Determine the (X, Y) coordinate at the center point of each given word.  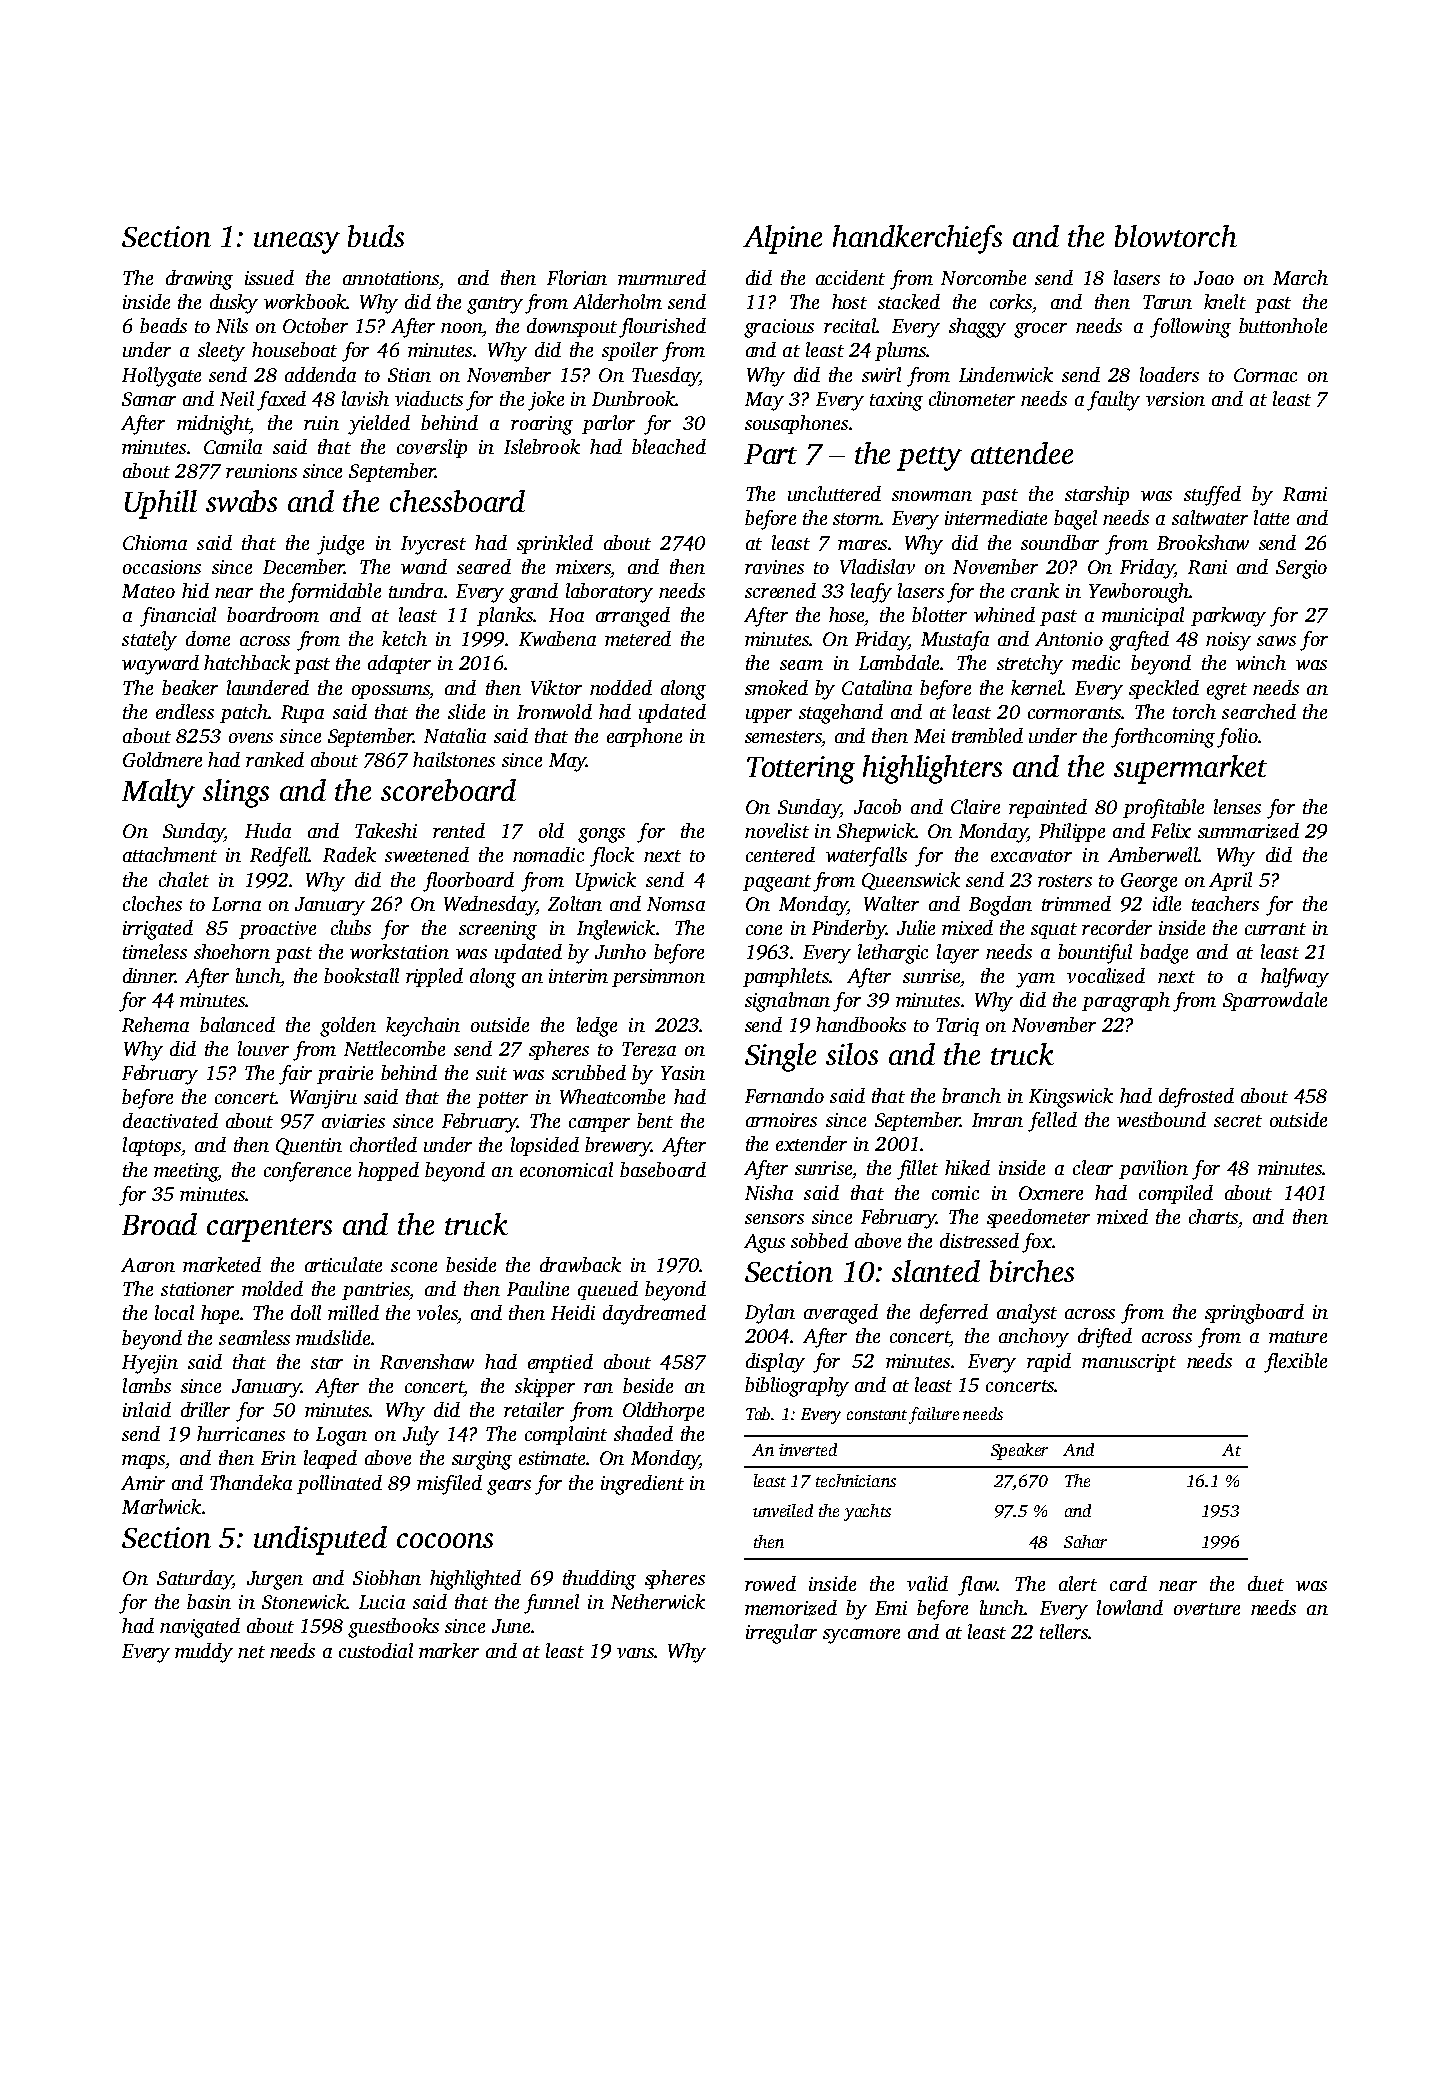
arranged (633, 617)
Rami (1305, 494)
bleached (669, 446)
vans (635, 1653)
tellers (1064, 1631)
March (1300, 277)
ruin (321, 423)
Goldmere (162, 759)
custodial (376, 1650)
